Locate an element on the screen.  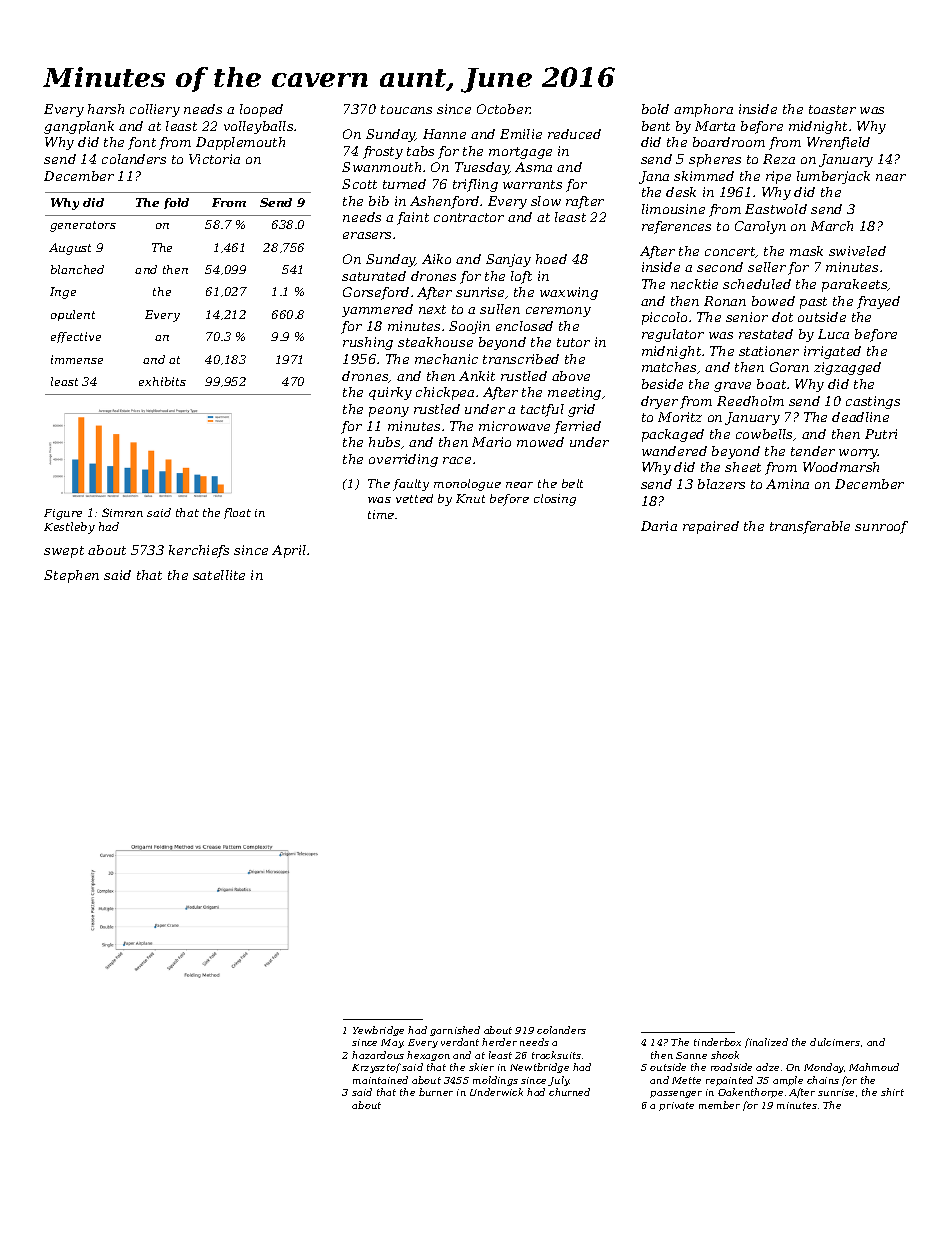
Yewbridge is located at coordinates (378, 1031).
